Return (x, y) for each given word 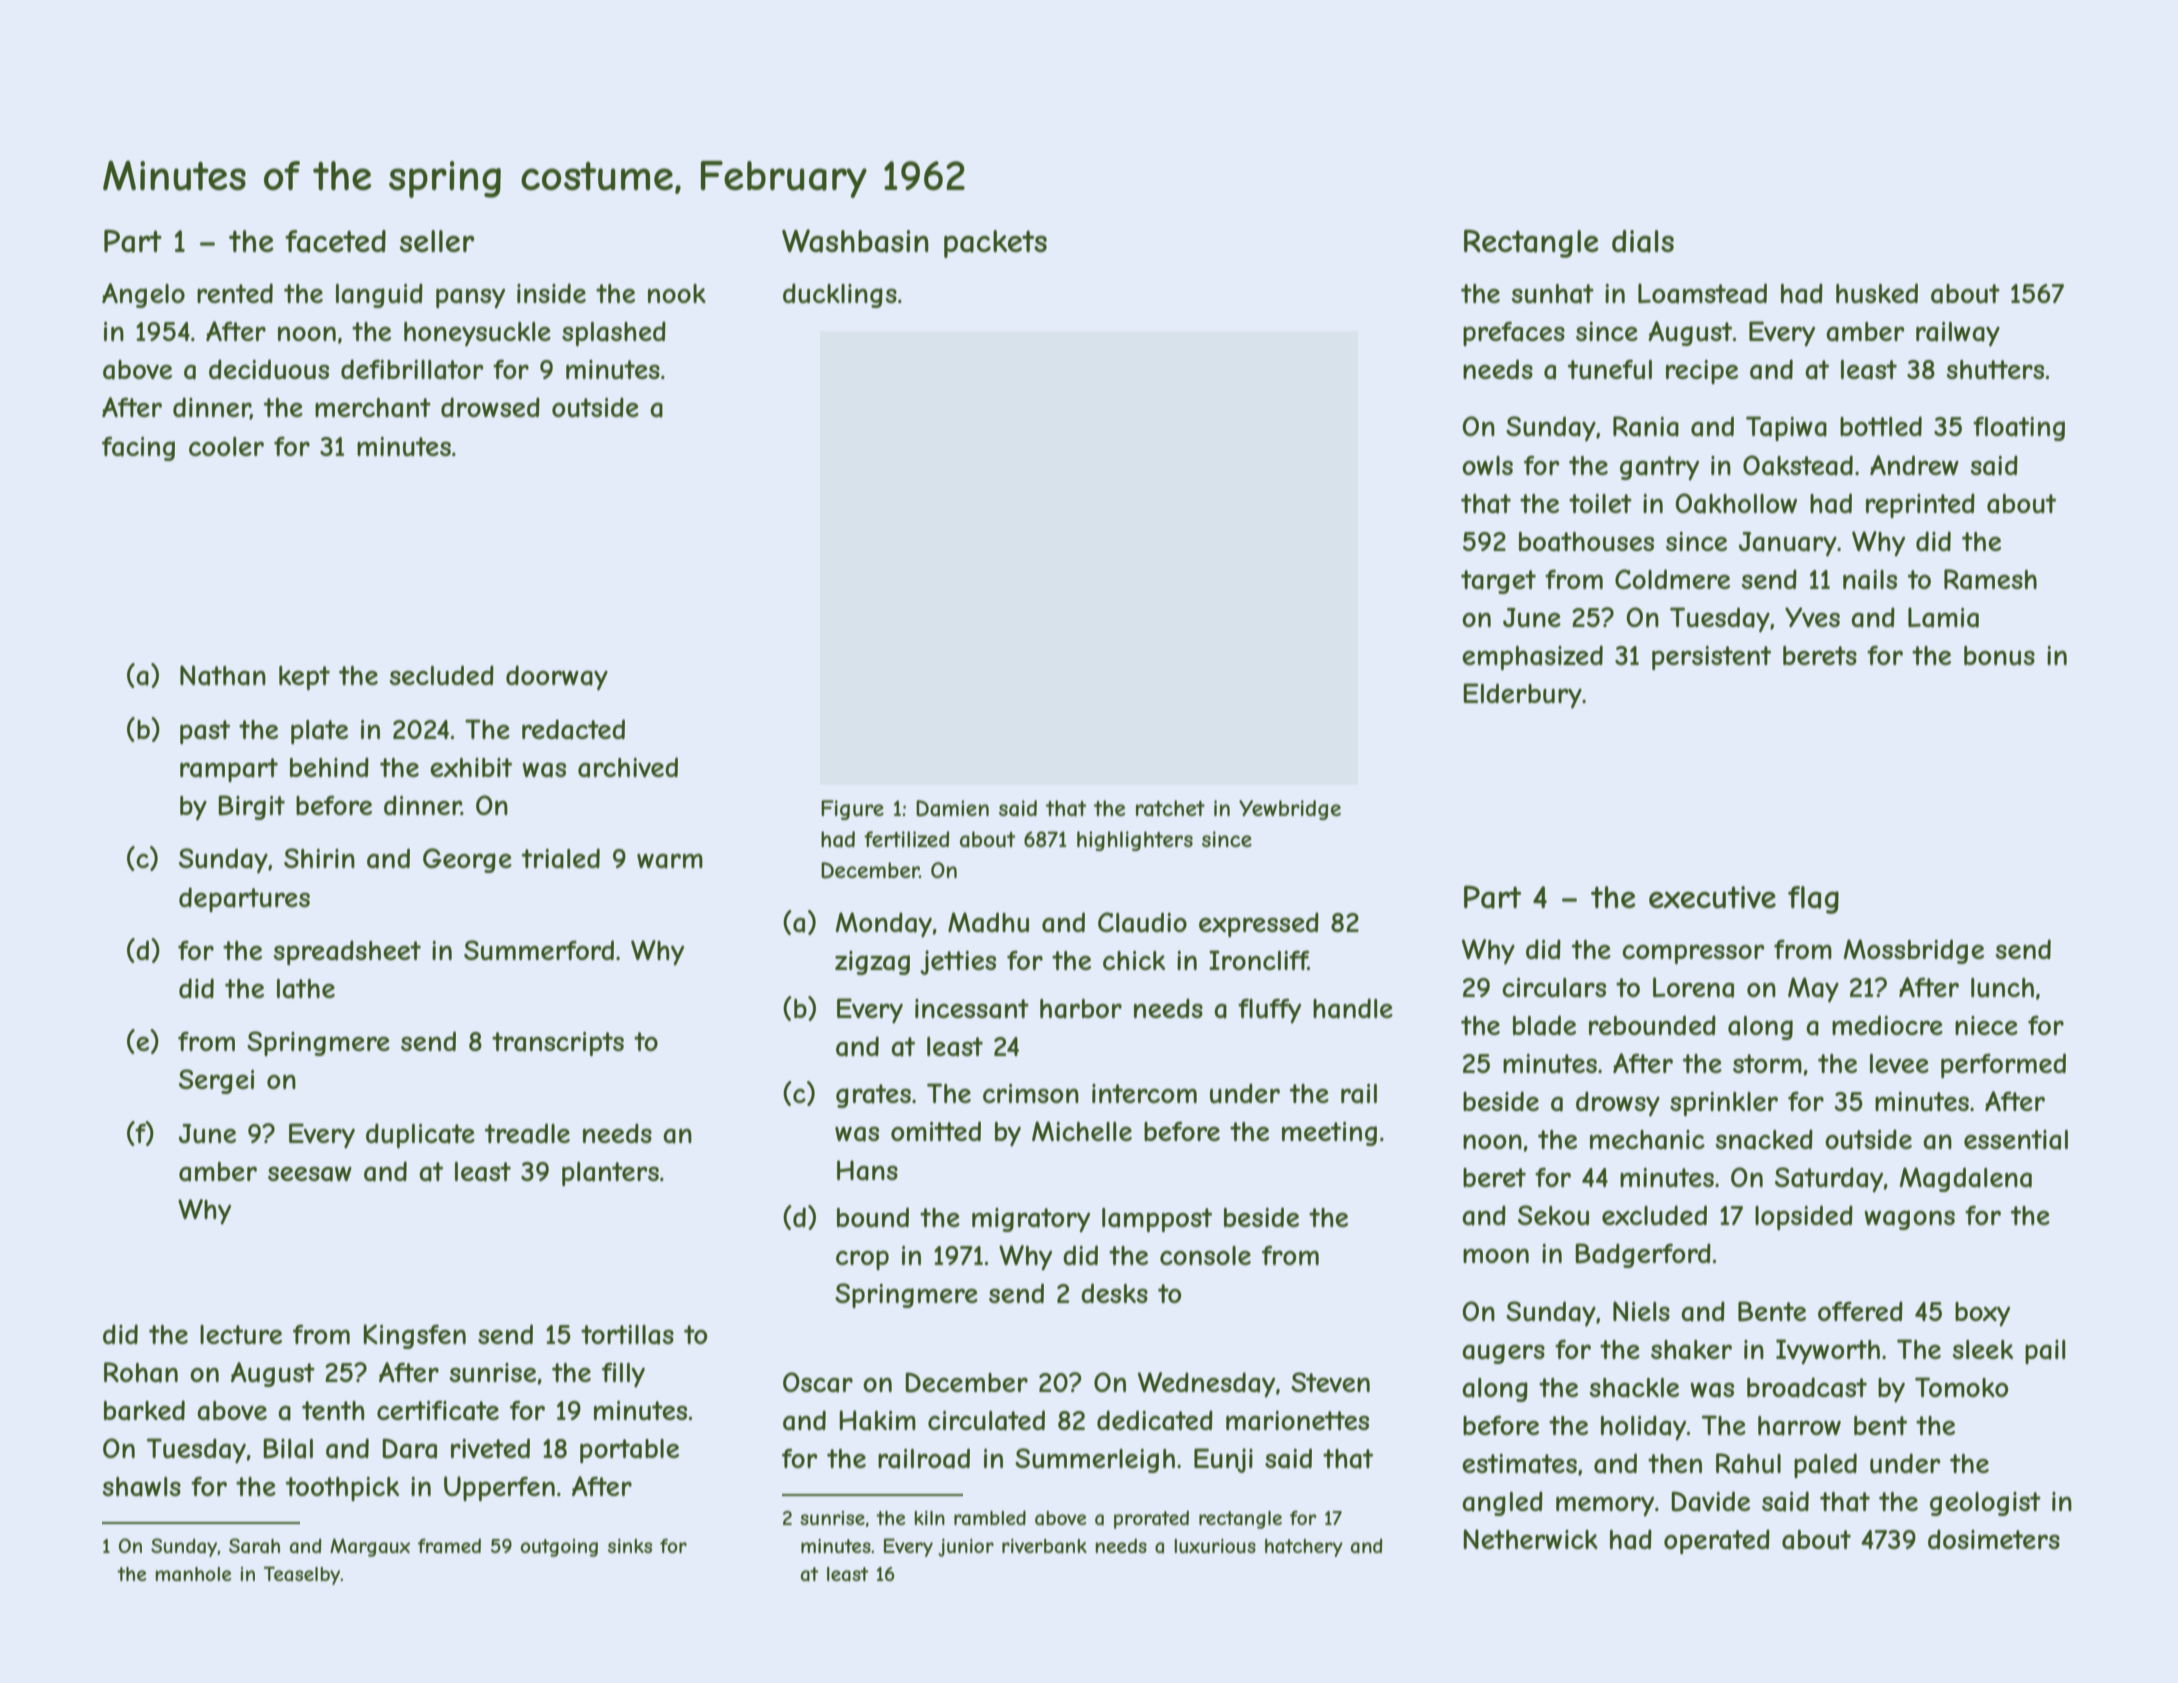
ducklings (840, 295)
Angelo (143, 295)
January (1788, 544)
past (205, 732)
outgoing (559, 1548)
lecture (241, 1335)
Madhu (988, 922)
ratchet (1170, 808)
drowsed (490, 407)
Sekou (1553, 1215)
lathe (306, 989)
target (1498, 582)
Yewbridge (1290, 810)
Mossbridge (1913, 951)
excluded (1654, 1215)
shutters (1995, 370)
